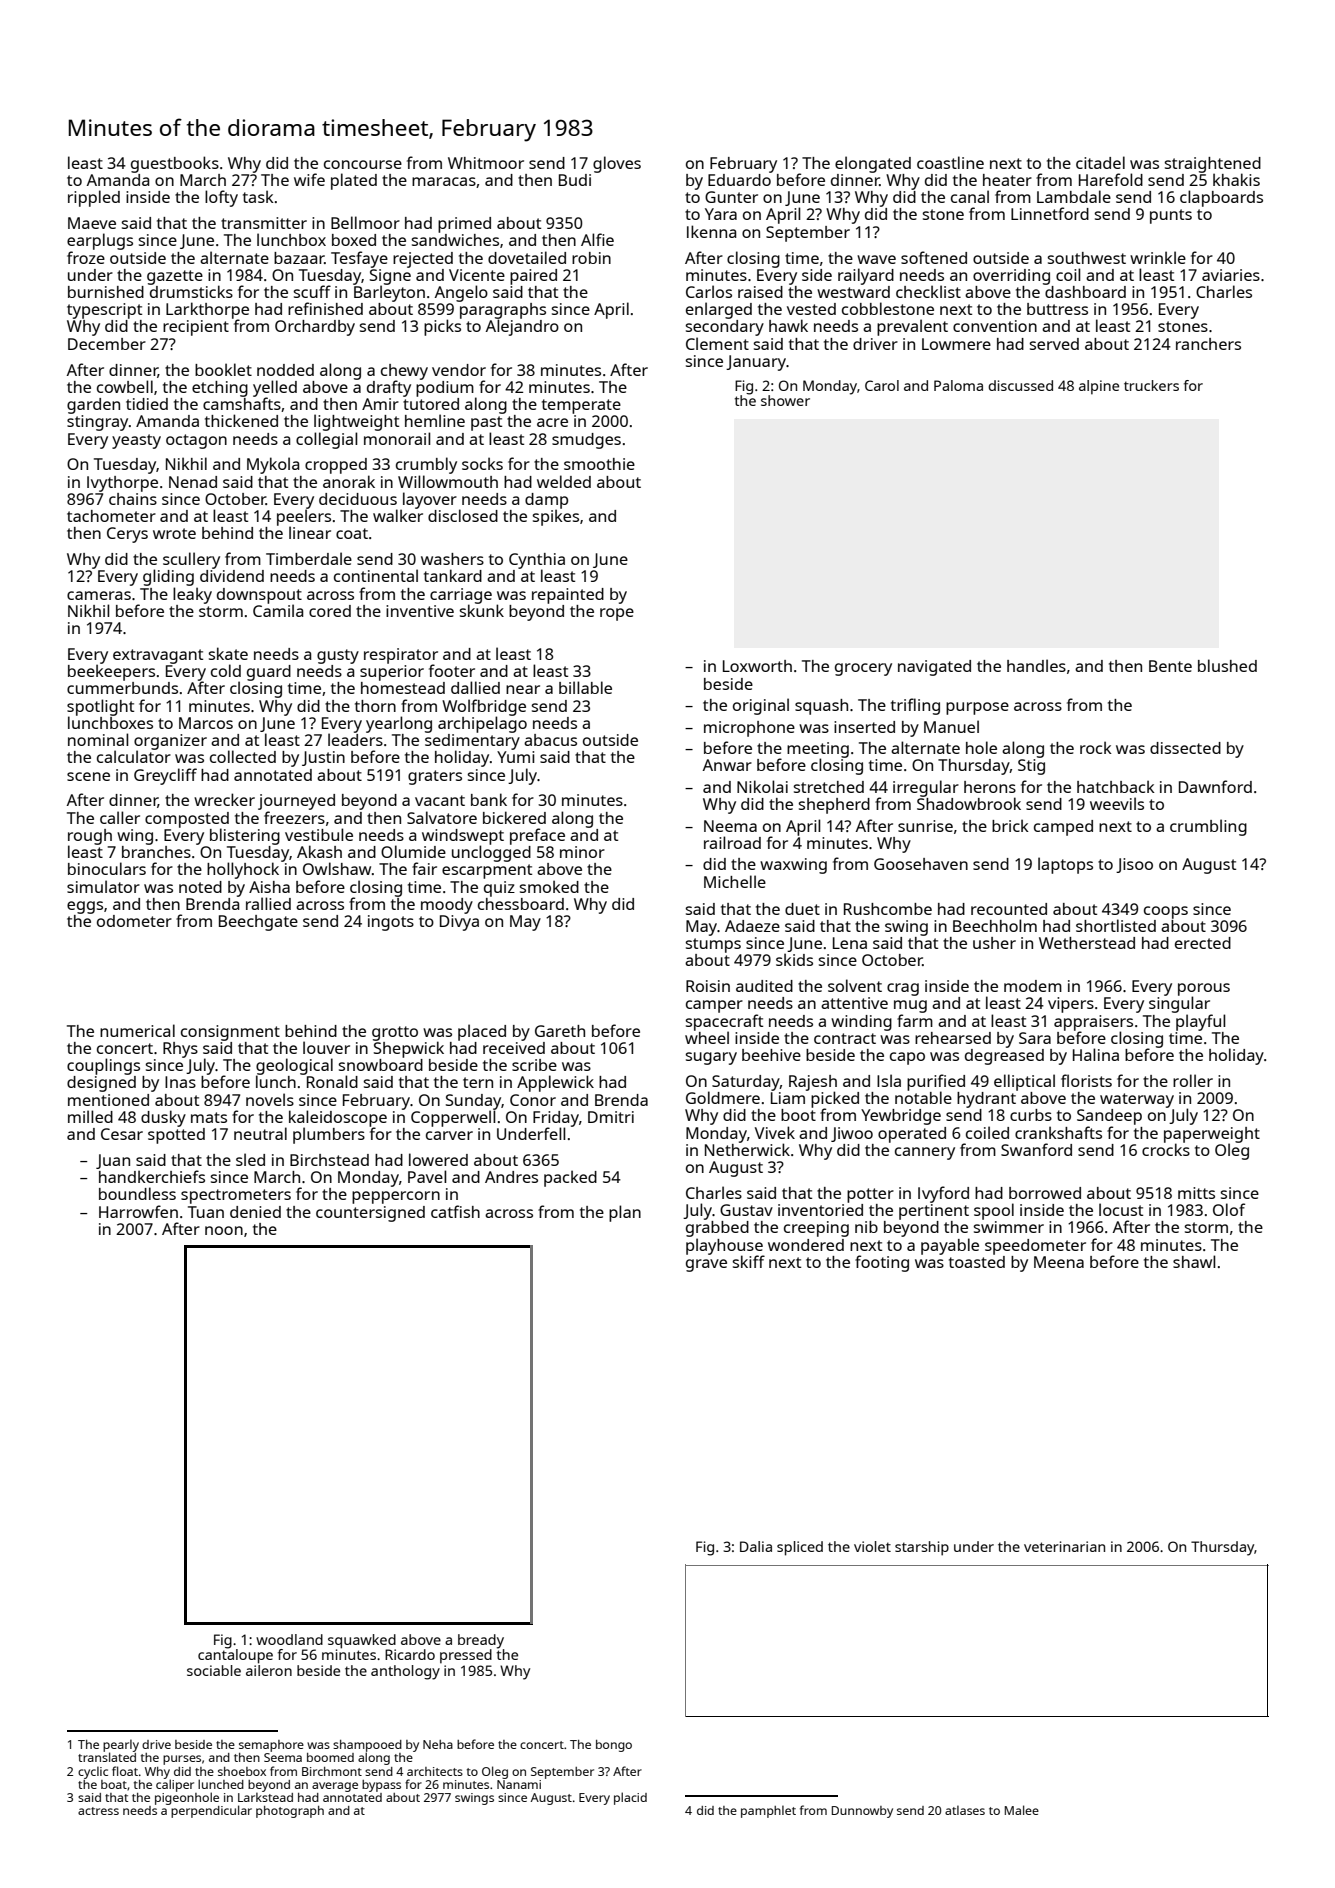  Describe the element at coordinates (290, 1812) in the screenshot. I see `photograph` at that location.
